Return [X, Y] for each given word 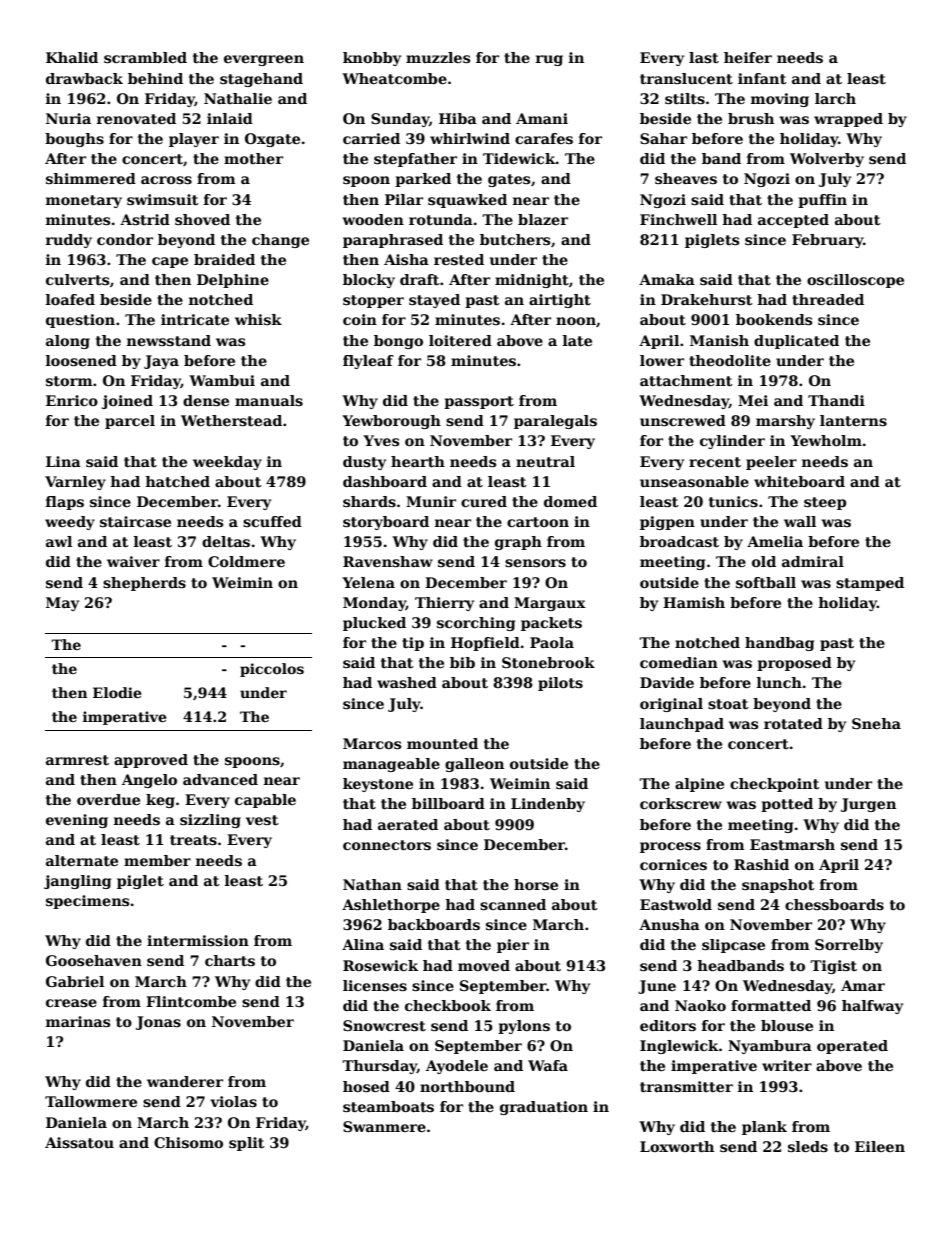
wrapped [848, 120]
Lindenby [548, 805]
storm [69, 381]
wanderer [185, 1081]
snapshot [778, 886]
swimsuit [163, 199]
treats [193, 840]
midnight [532, 281]
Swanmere [384, 1126]
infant [762, 78]
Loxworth [677, 1146]
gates [509, 180]
